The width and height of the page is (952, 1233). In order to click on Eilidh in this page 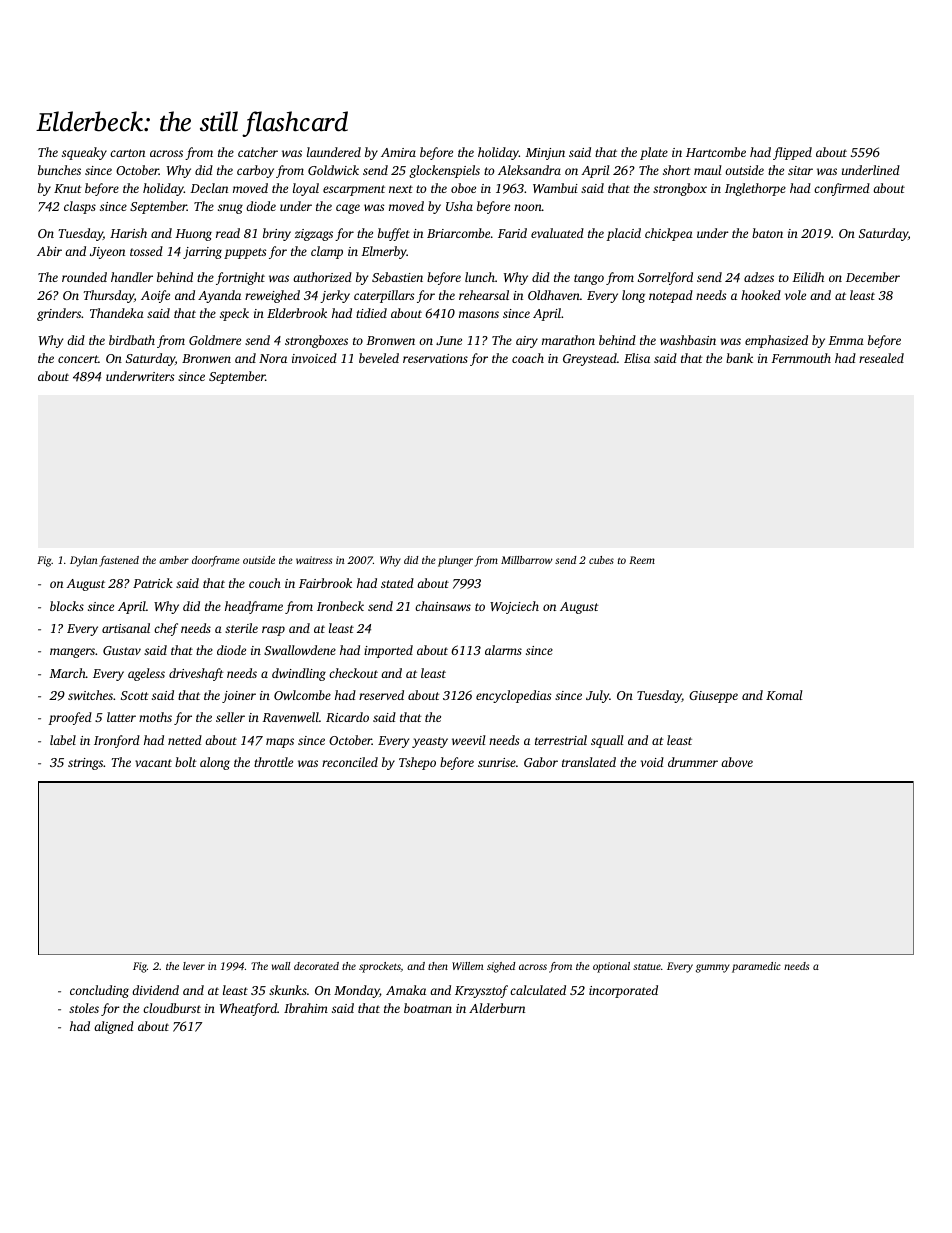, I will do `click(808, 277)`.
